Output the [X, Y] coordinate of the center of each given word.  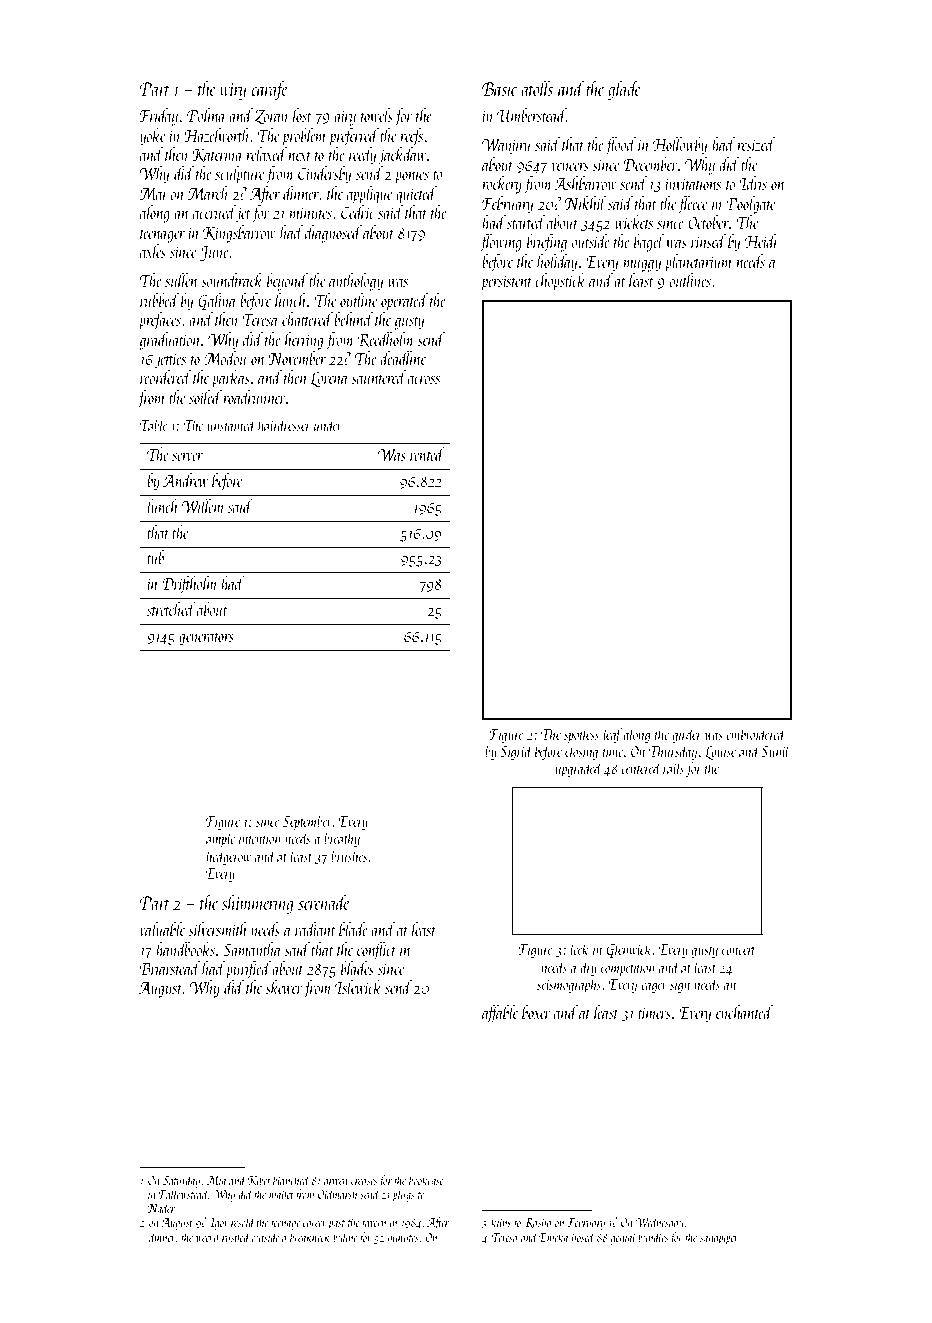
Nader [161, 1208]
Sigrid [516, 752]
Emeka [553, 1237]
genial [624, 1238]
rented [427, 454]
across [424, 379]
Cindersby [324, 175]
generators [206, 639]
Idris [753, 183]
